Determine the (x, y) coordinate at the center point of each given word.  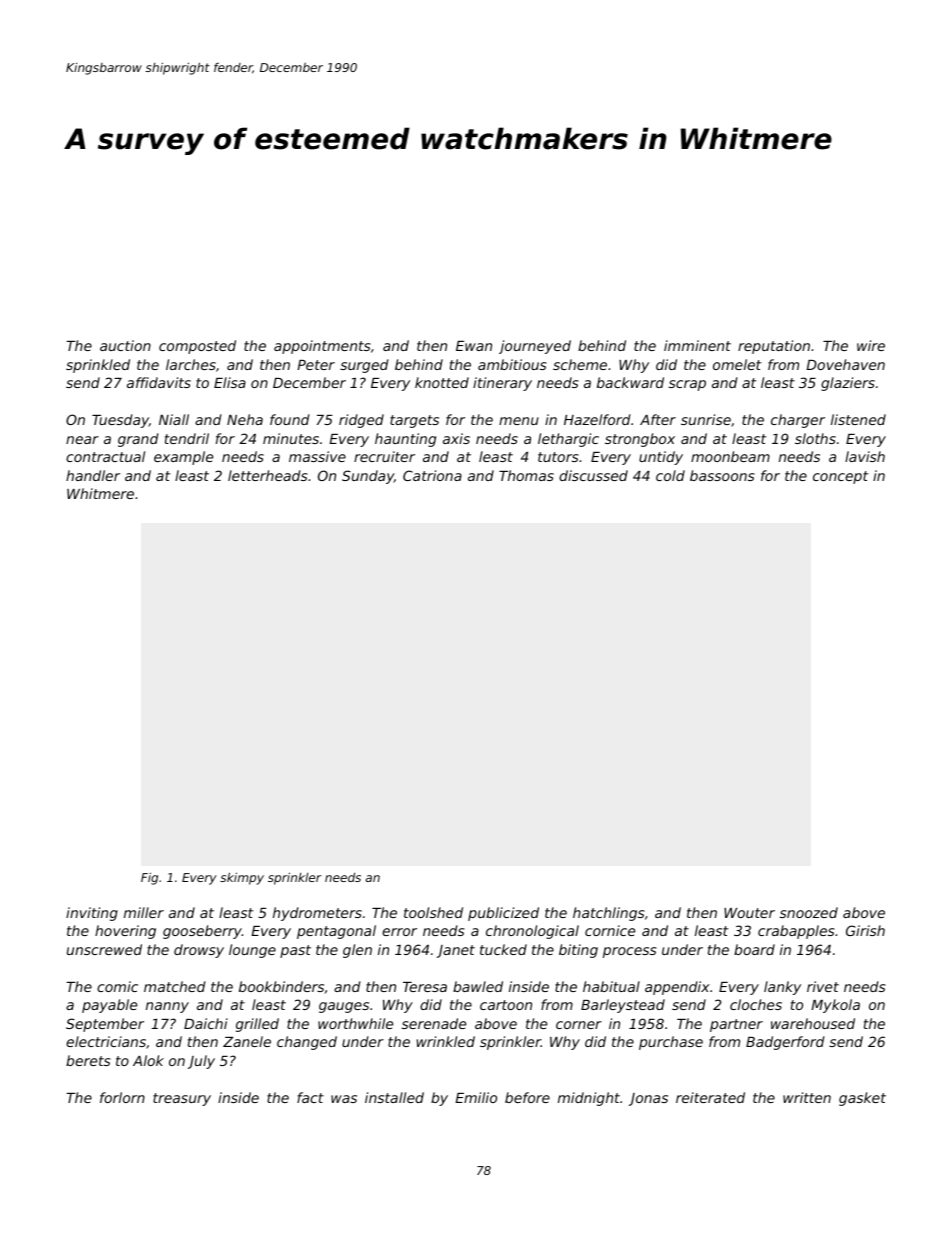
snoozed (809, 912)
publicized (503, 914)
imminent (697, 345)
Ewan (474, 346)
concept (840, 477)
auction (125, 345)
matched (175, 986)
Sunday (368, 477)
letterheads (267, 475)
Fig (149, 878)
